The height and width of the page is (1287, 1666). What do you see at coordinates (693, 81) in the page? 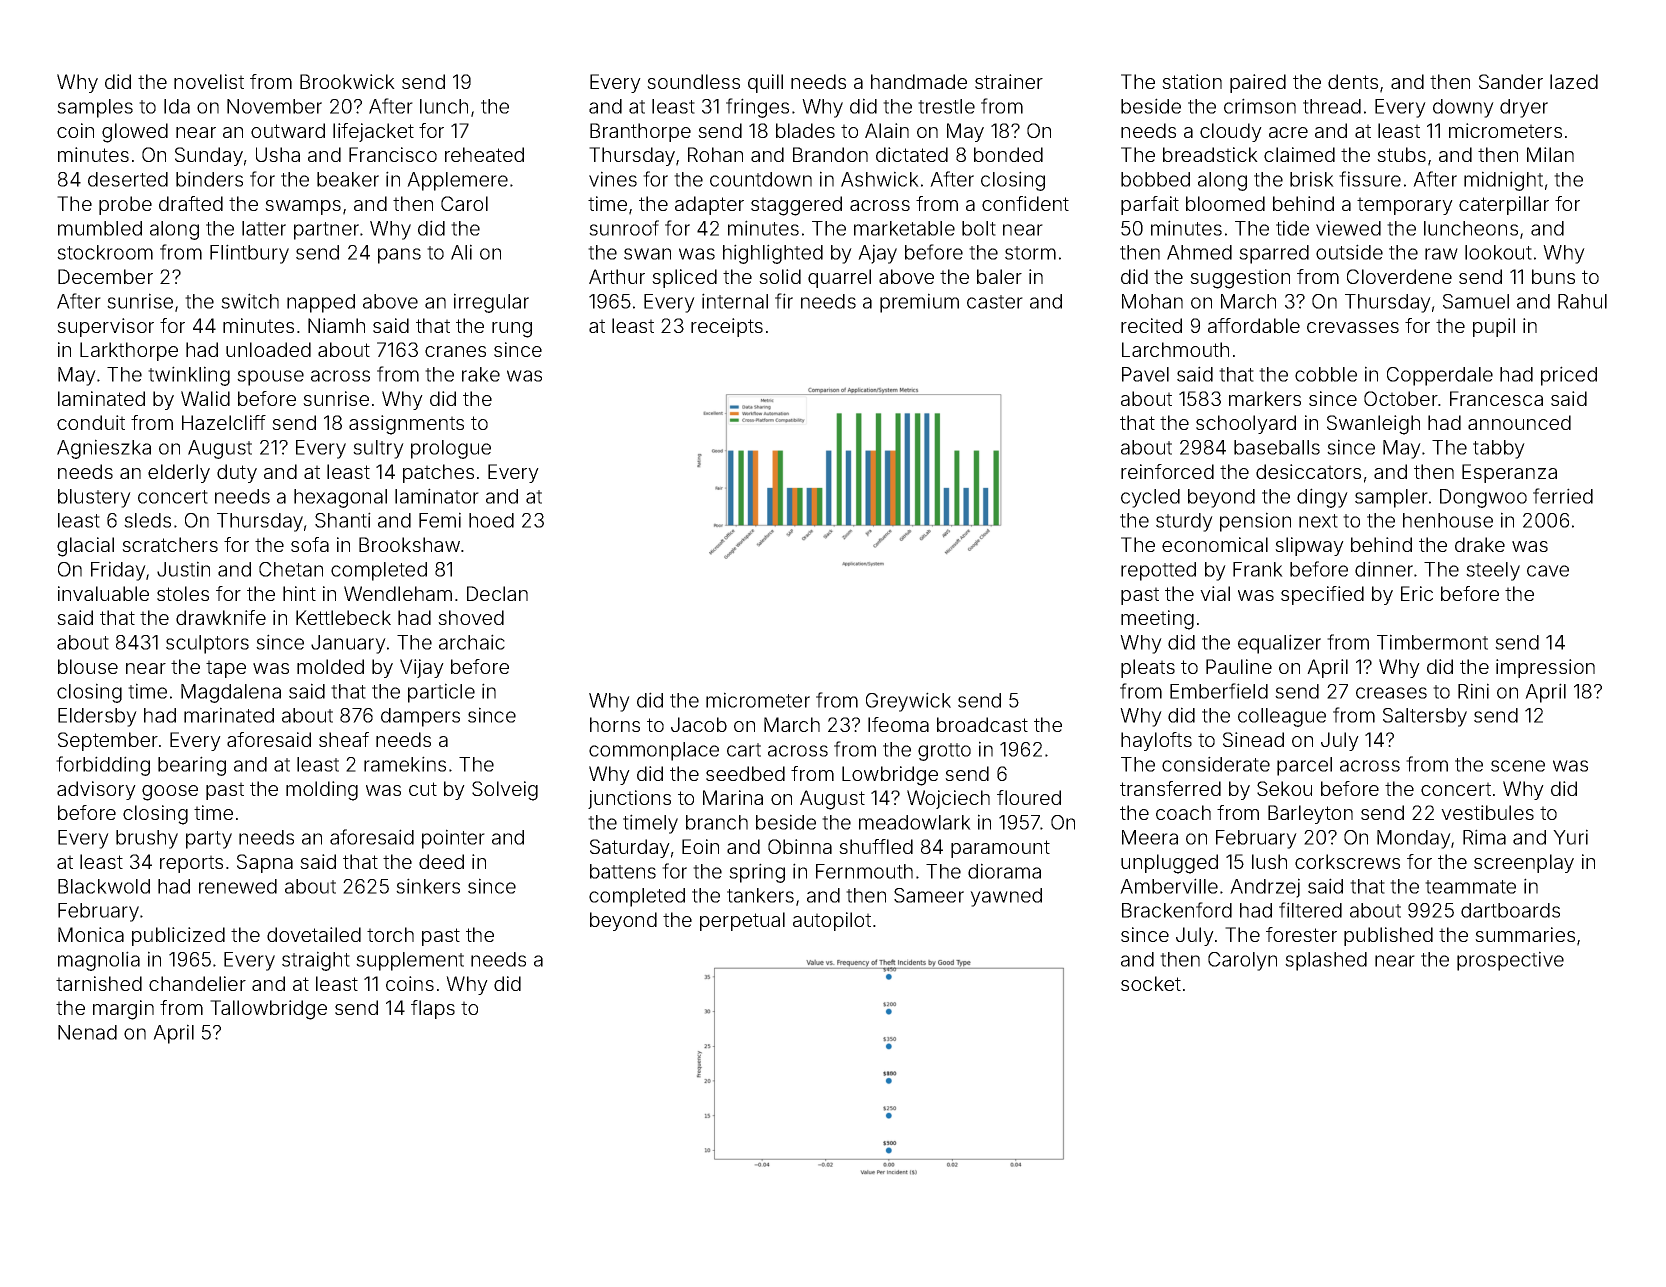
I see `soundless` at bounding box center [693, 81].
